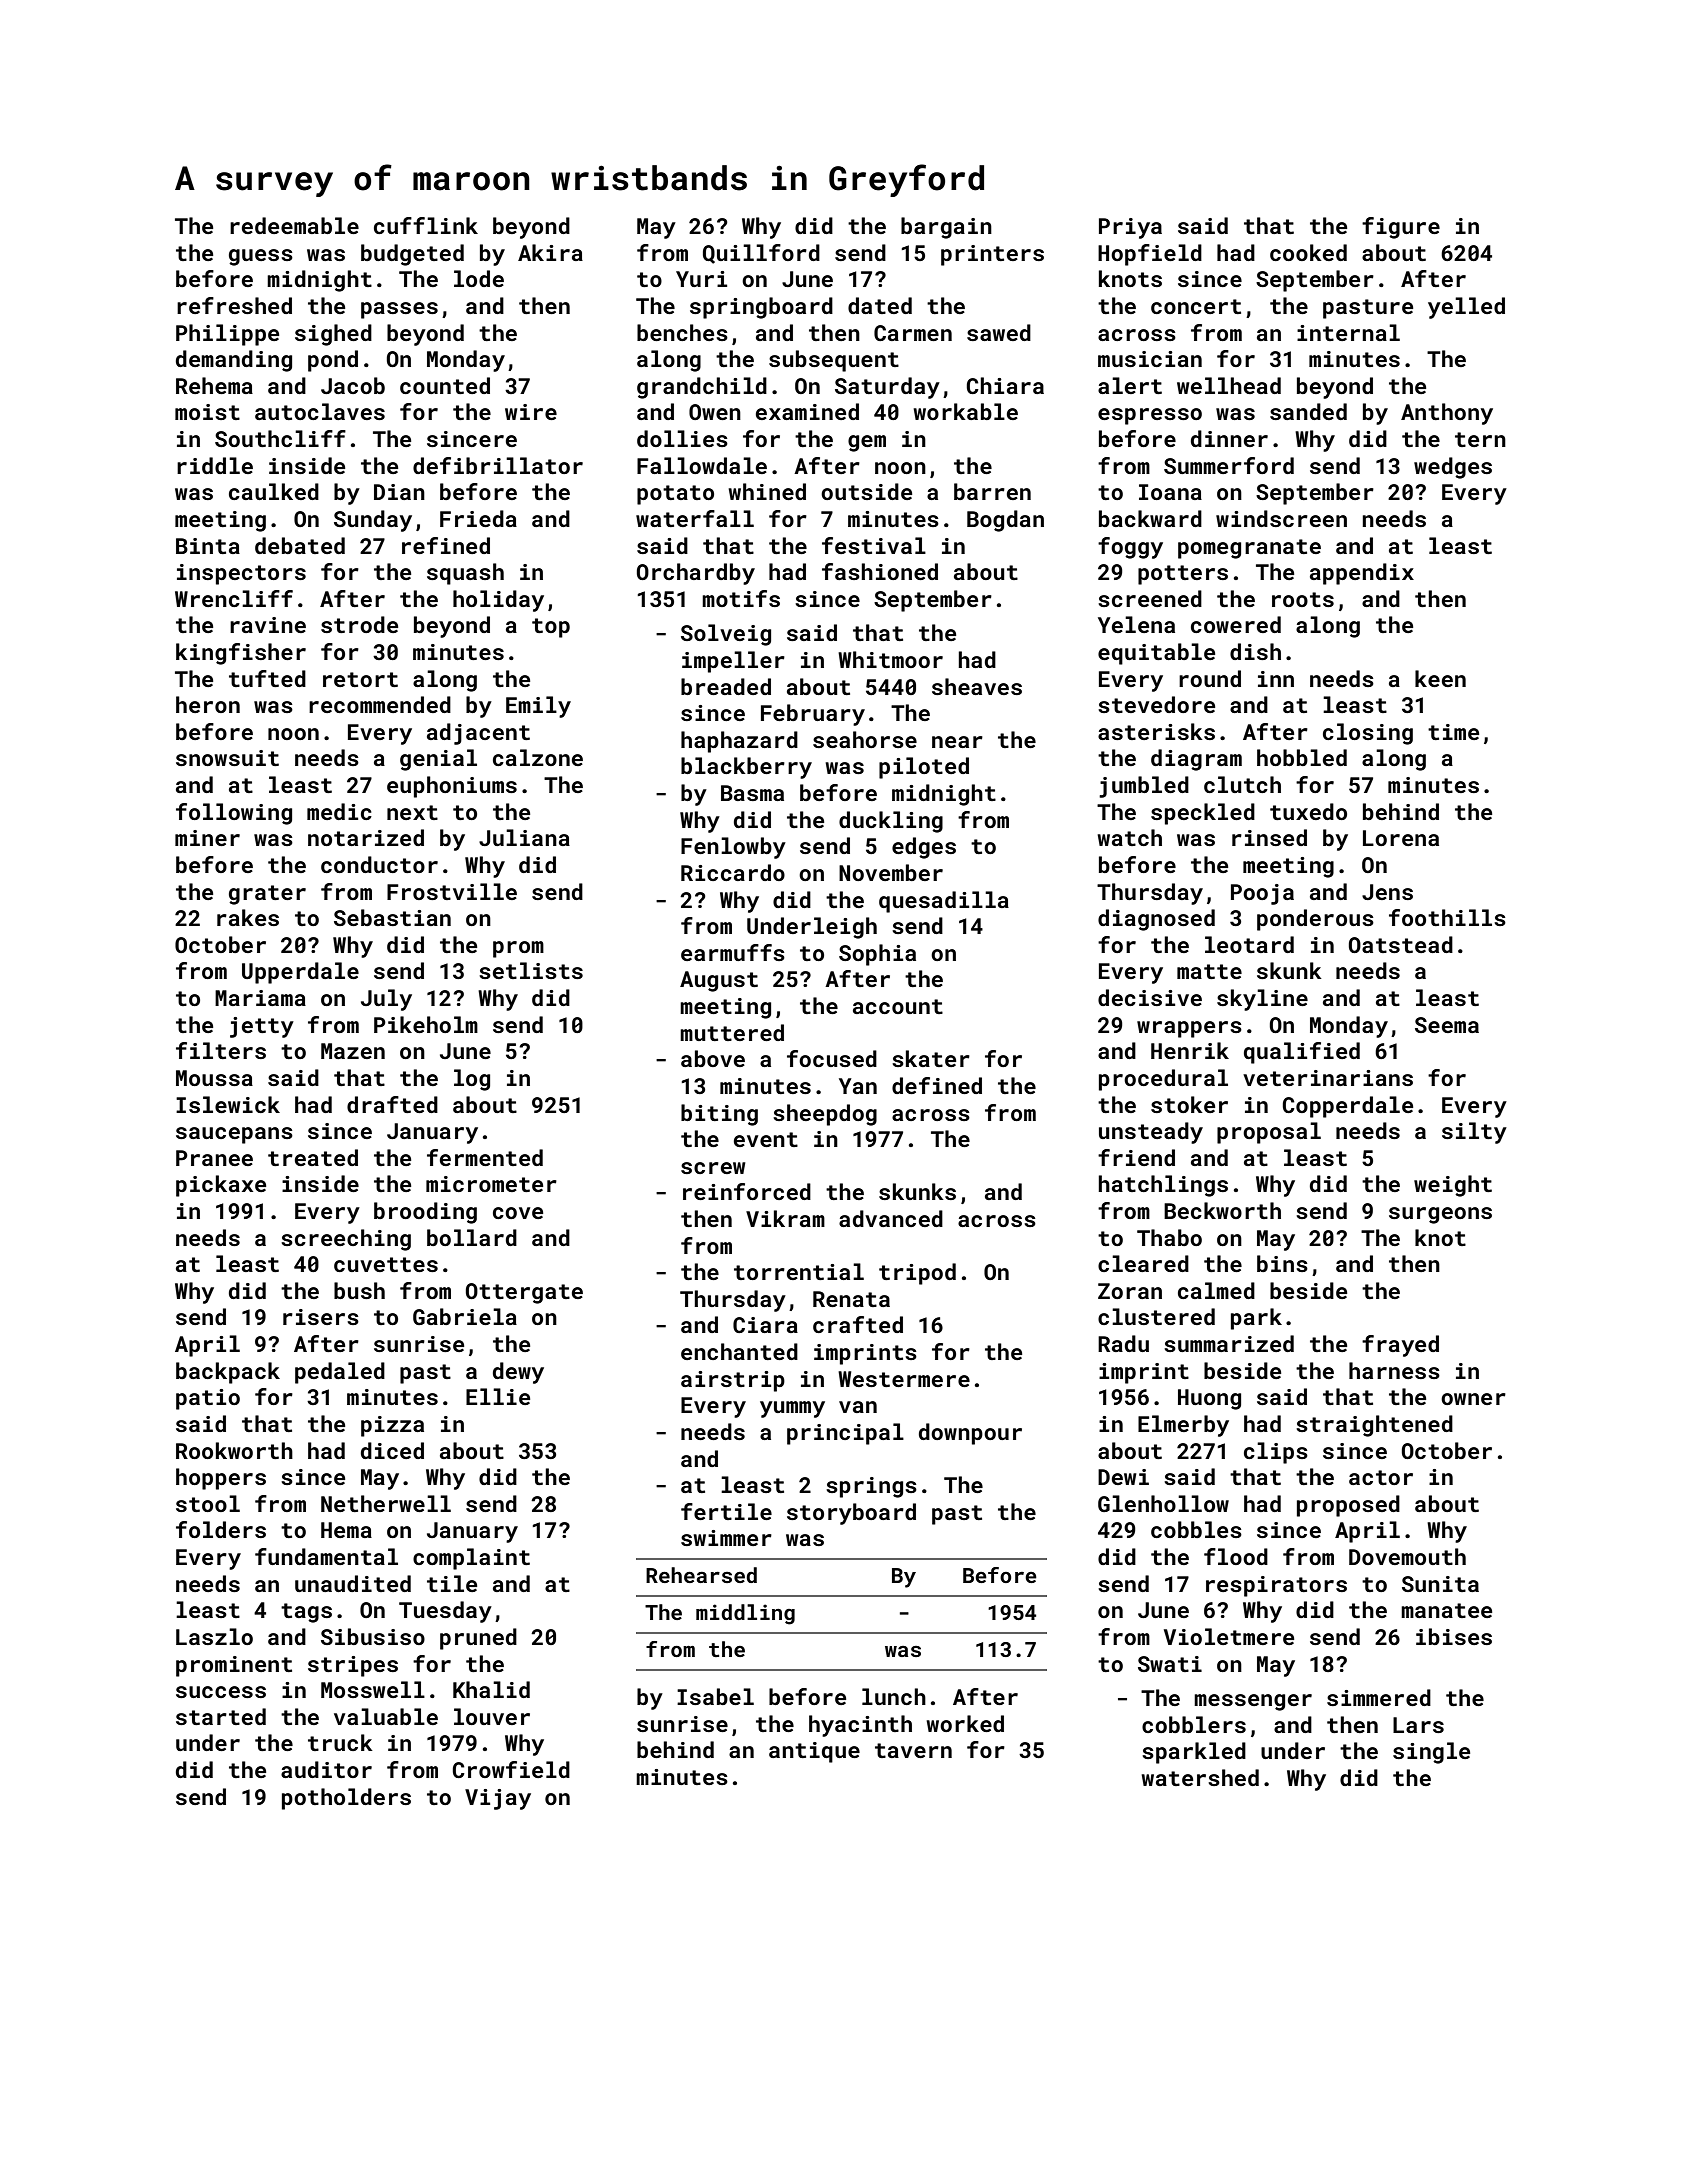 Image resolution: width=1683 pixels, height=2178 pixels. Describe the element at coordinates (733, 1381) in the document. I see `airstrip` at that location.
